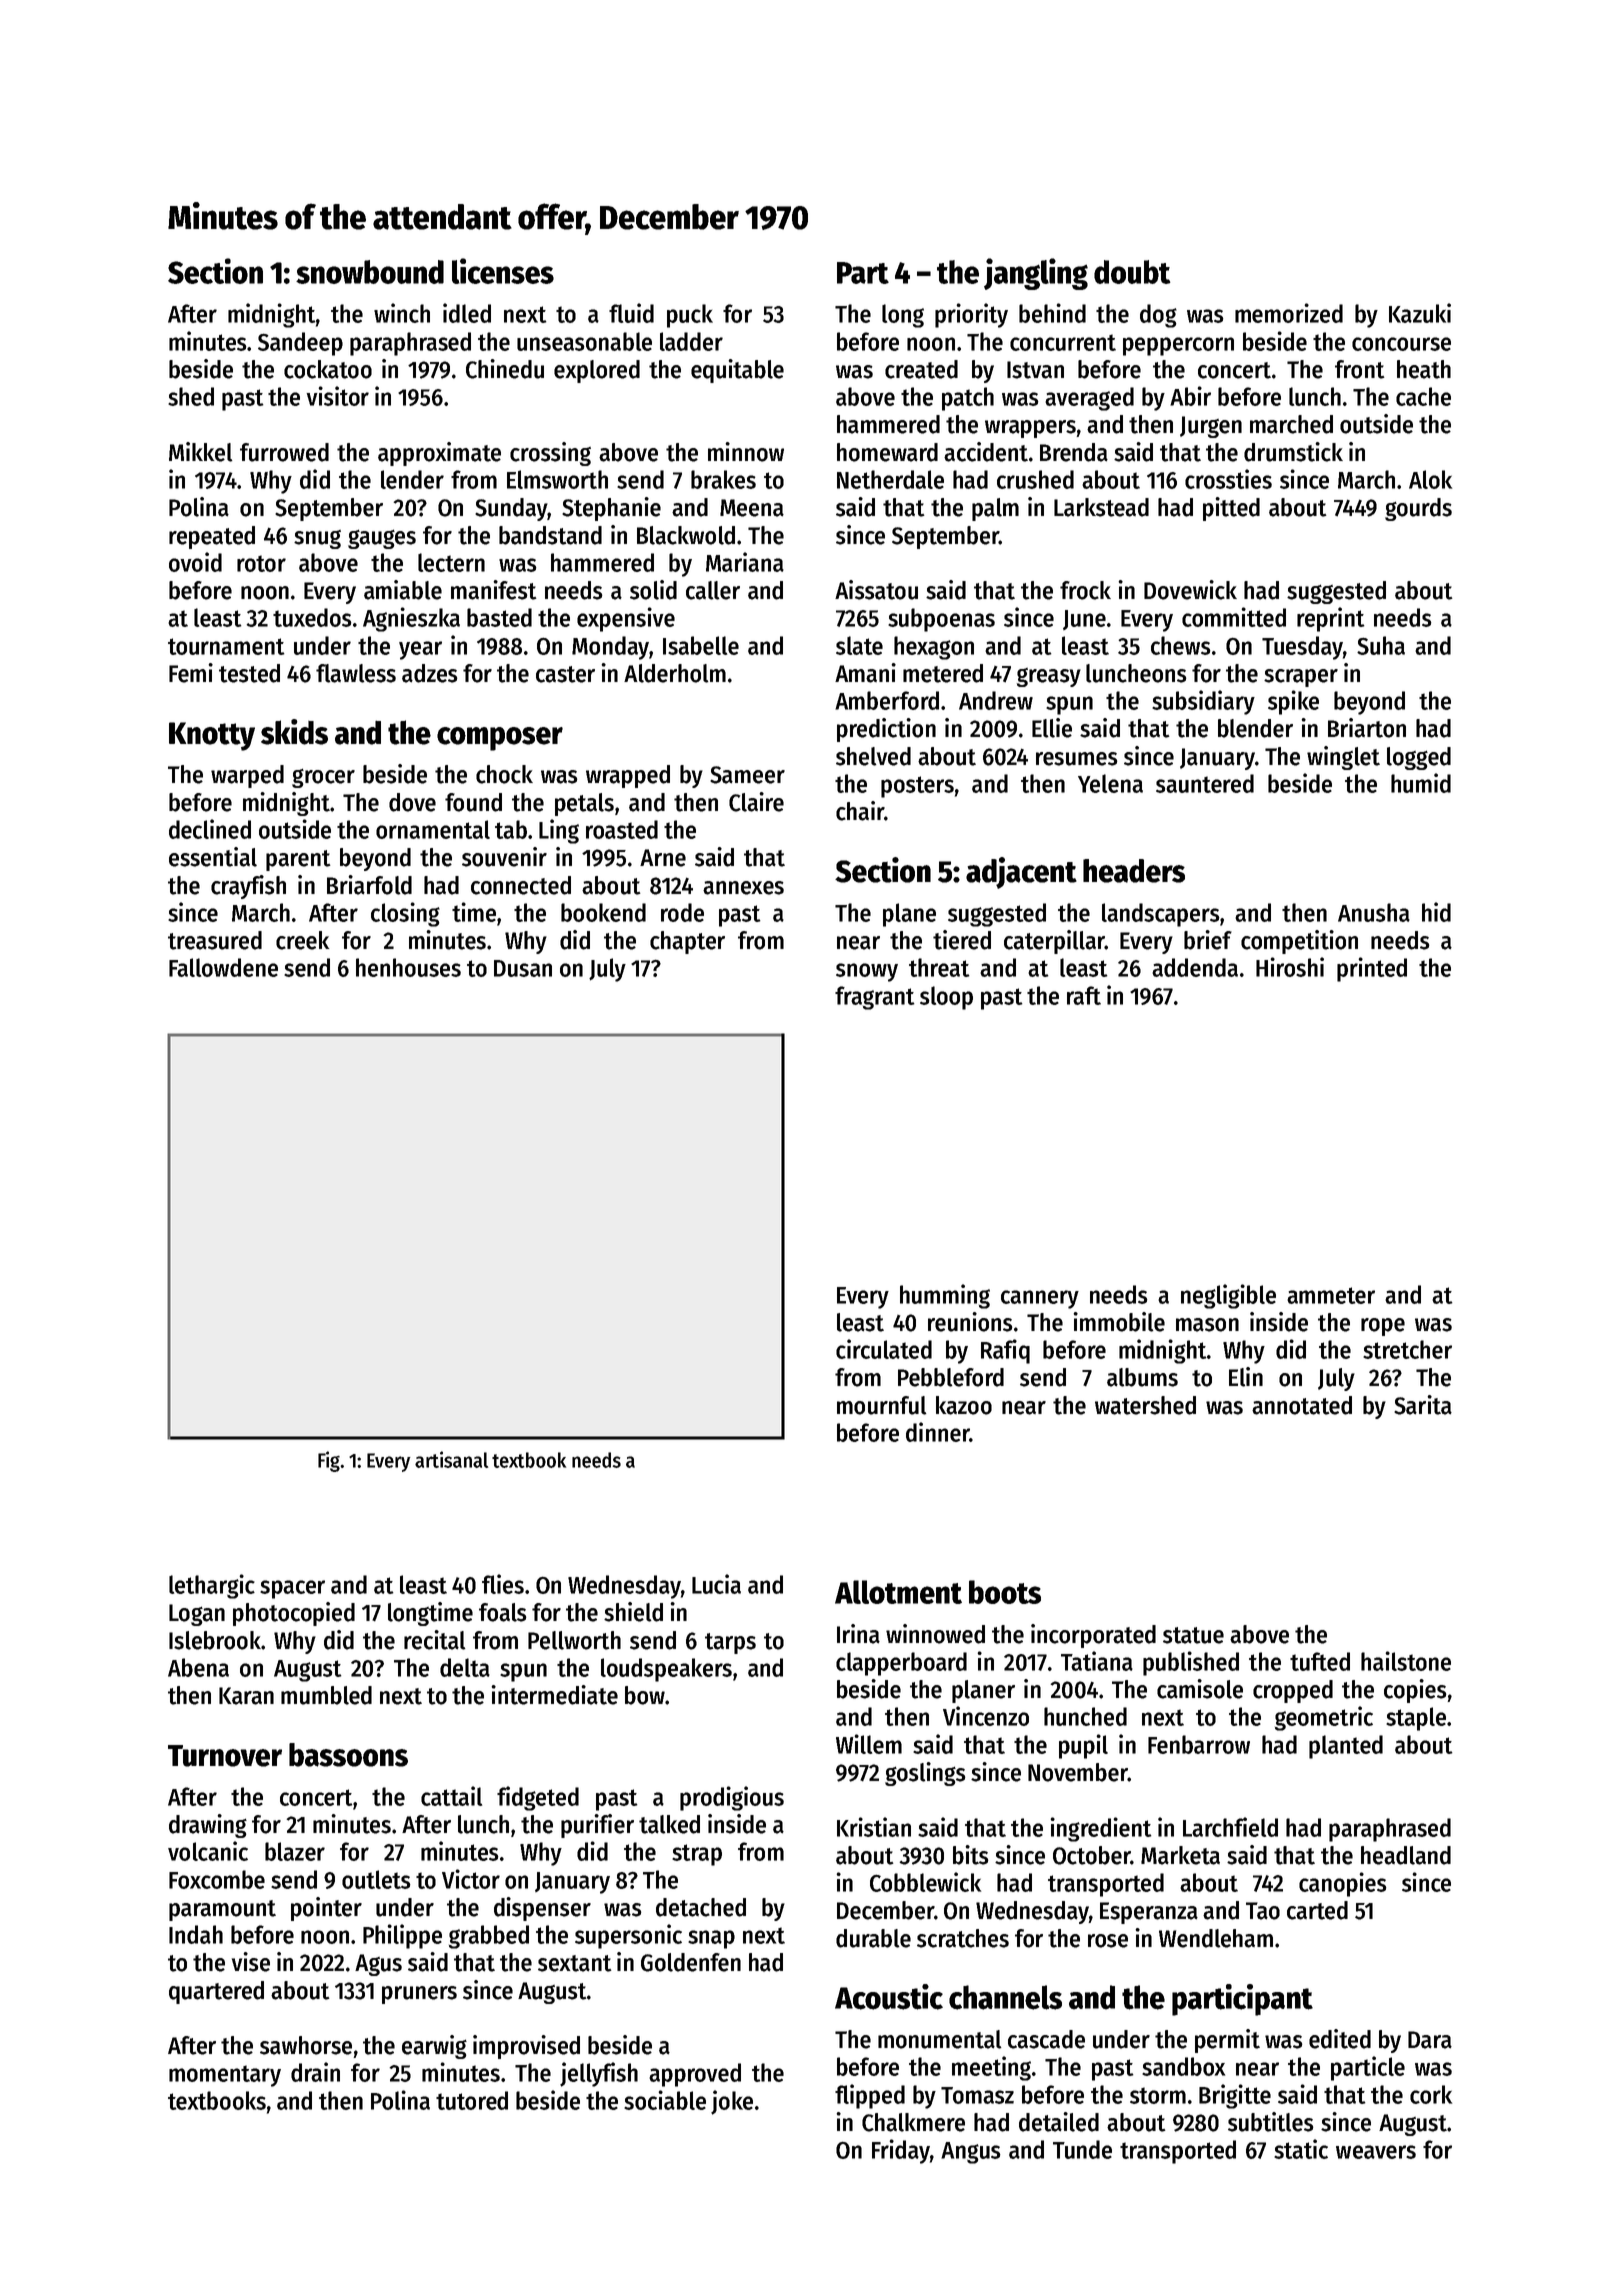 The height and width of the image is (2292, 1620). Describe the element at coordinates (701, 645) in the image. I see `Isabelle` at that location.
